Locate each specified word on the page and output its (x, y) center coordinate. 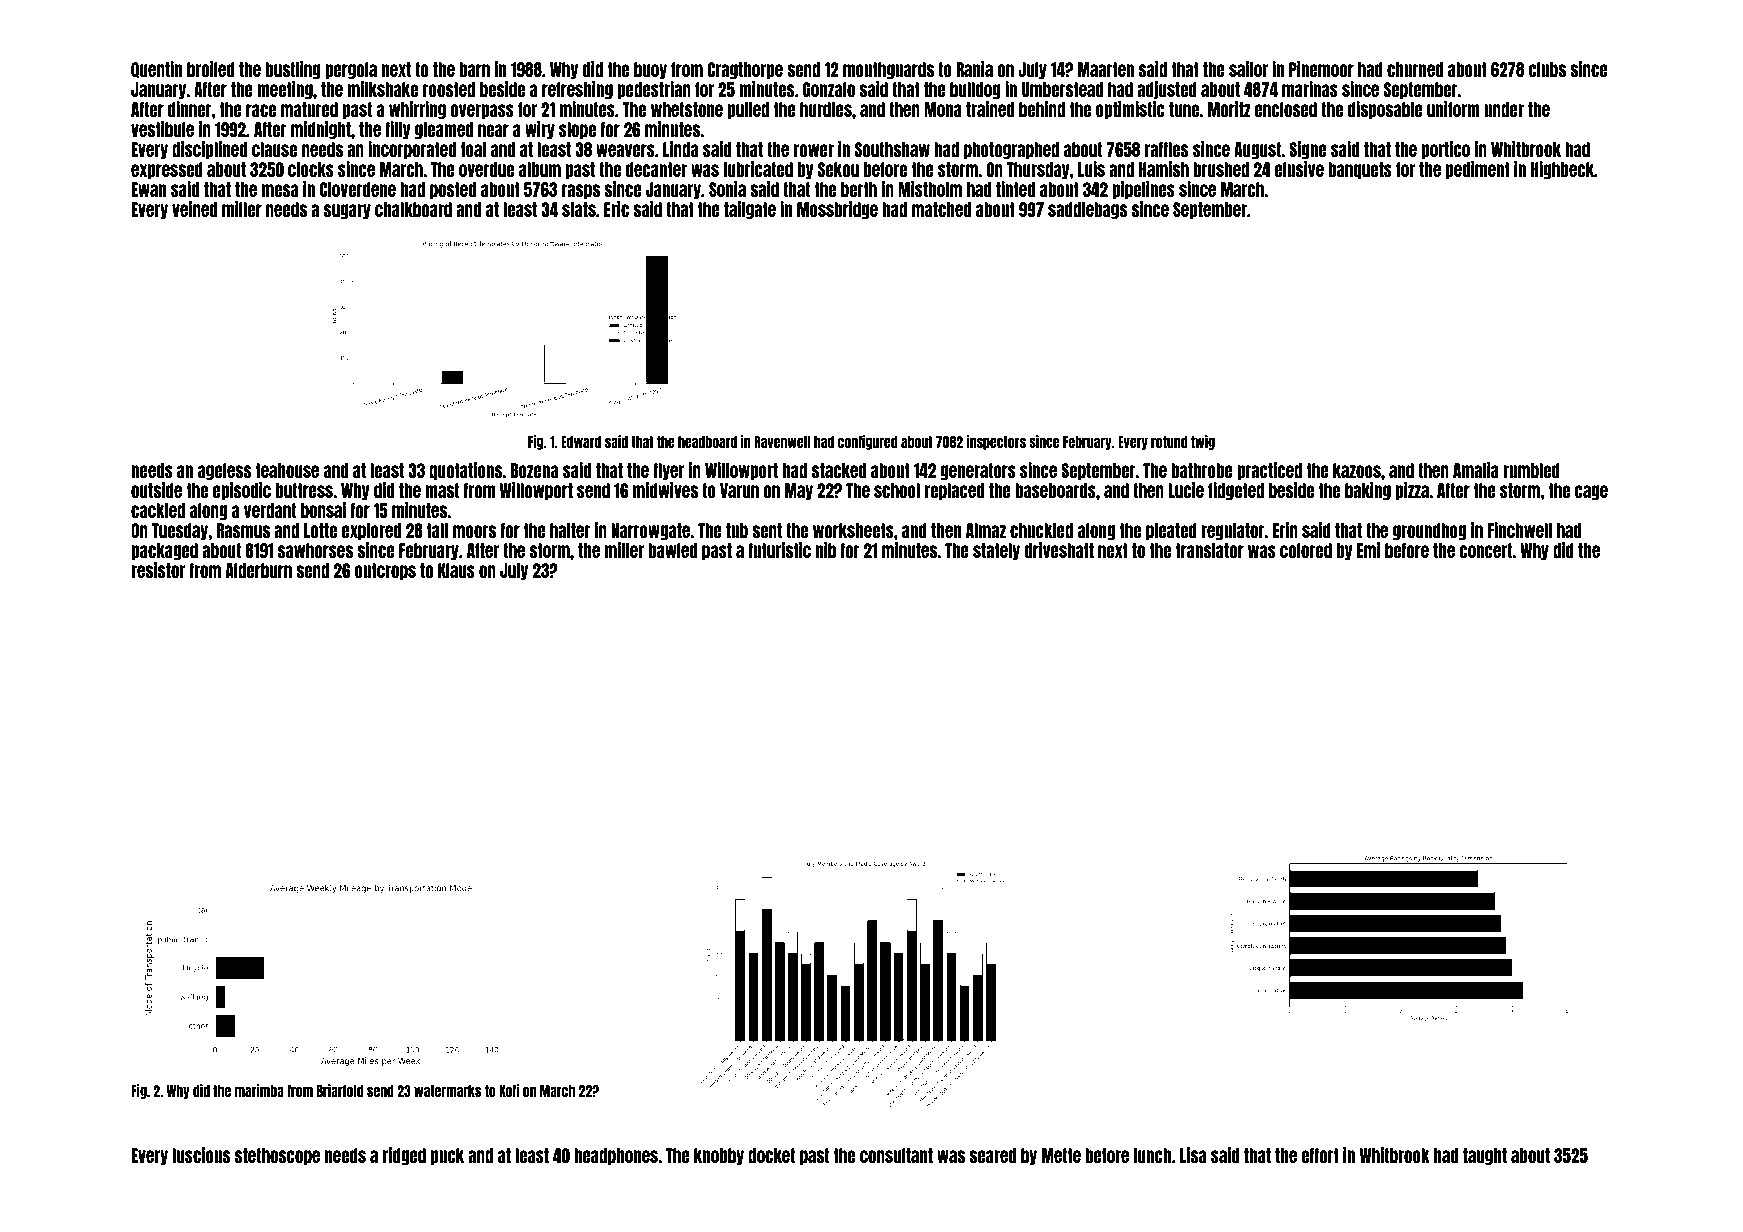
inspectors (996, 442)
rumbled (1531, 470)
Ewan (148, 189)
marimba (259, 1090)
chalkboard (413, 209)
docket (771, 1155)
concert (1485, 550)
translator (1210, 550)
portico (1446, 150)
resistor (158, 570)
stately (996, 551)
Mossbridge (837, 210)
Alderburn (259, 570)
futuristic (779, 550)
